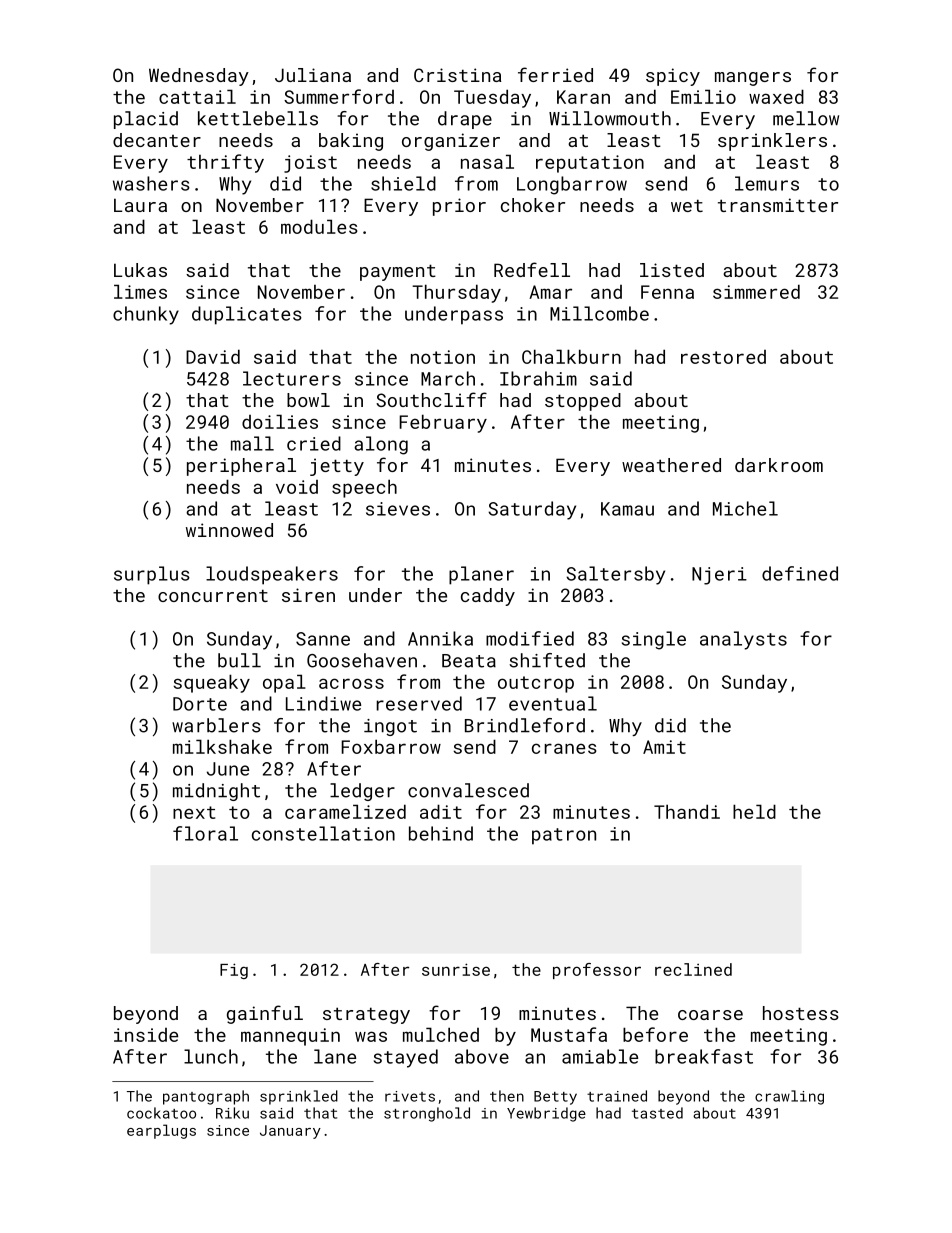 This screenshot has width=952, height=1233. Describe the element at coordinates (381, 445) in the screenshot. I see `along` at that location.
